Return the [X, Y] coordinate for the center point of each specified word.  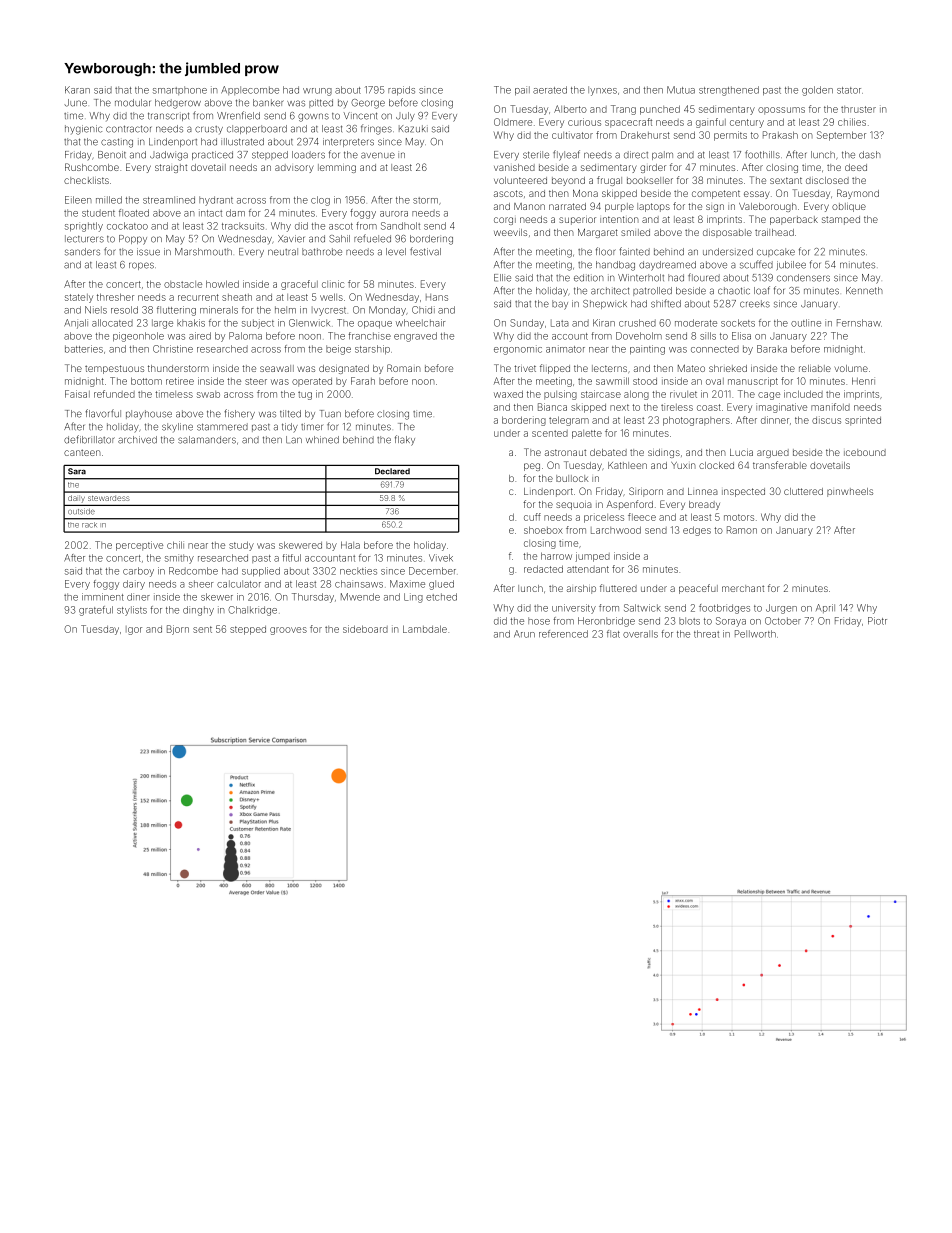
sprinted [863, 421]
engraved [415, 337]
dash [870, 155]
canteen [82, 452]
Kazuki [413, 129]
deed [856, 167]
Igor [134, 630]
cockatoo [127, 226]
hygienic [83, 130]
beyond [568, 181]
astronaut [565, 452]
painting [647, 350]
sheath [237, 297]
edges [697, 531]
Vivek [441, 558]
